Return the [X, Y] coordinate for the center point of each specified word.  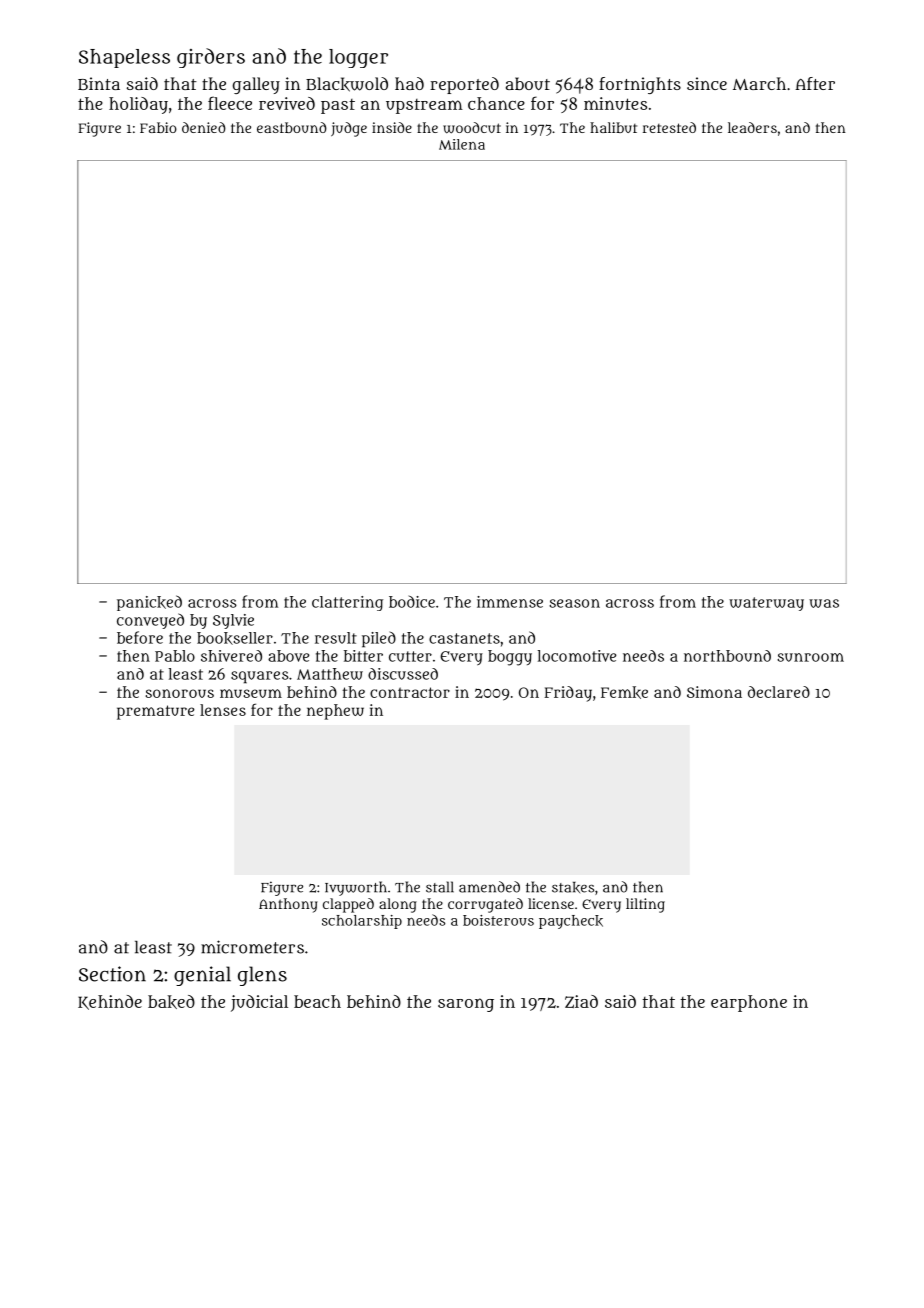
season [574, 603]
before [140, 637]
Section [112, 974]
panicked [149, 603]
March [759, 83]
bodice [412, 602]
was [824, 603]
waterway [766, 604]
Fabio [158, 127]
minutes [615, 103]
